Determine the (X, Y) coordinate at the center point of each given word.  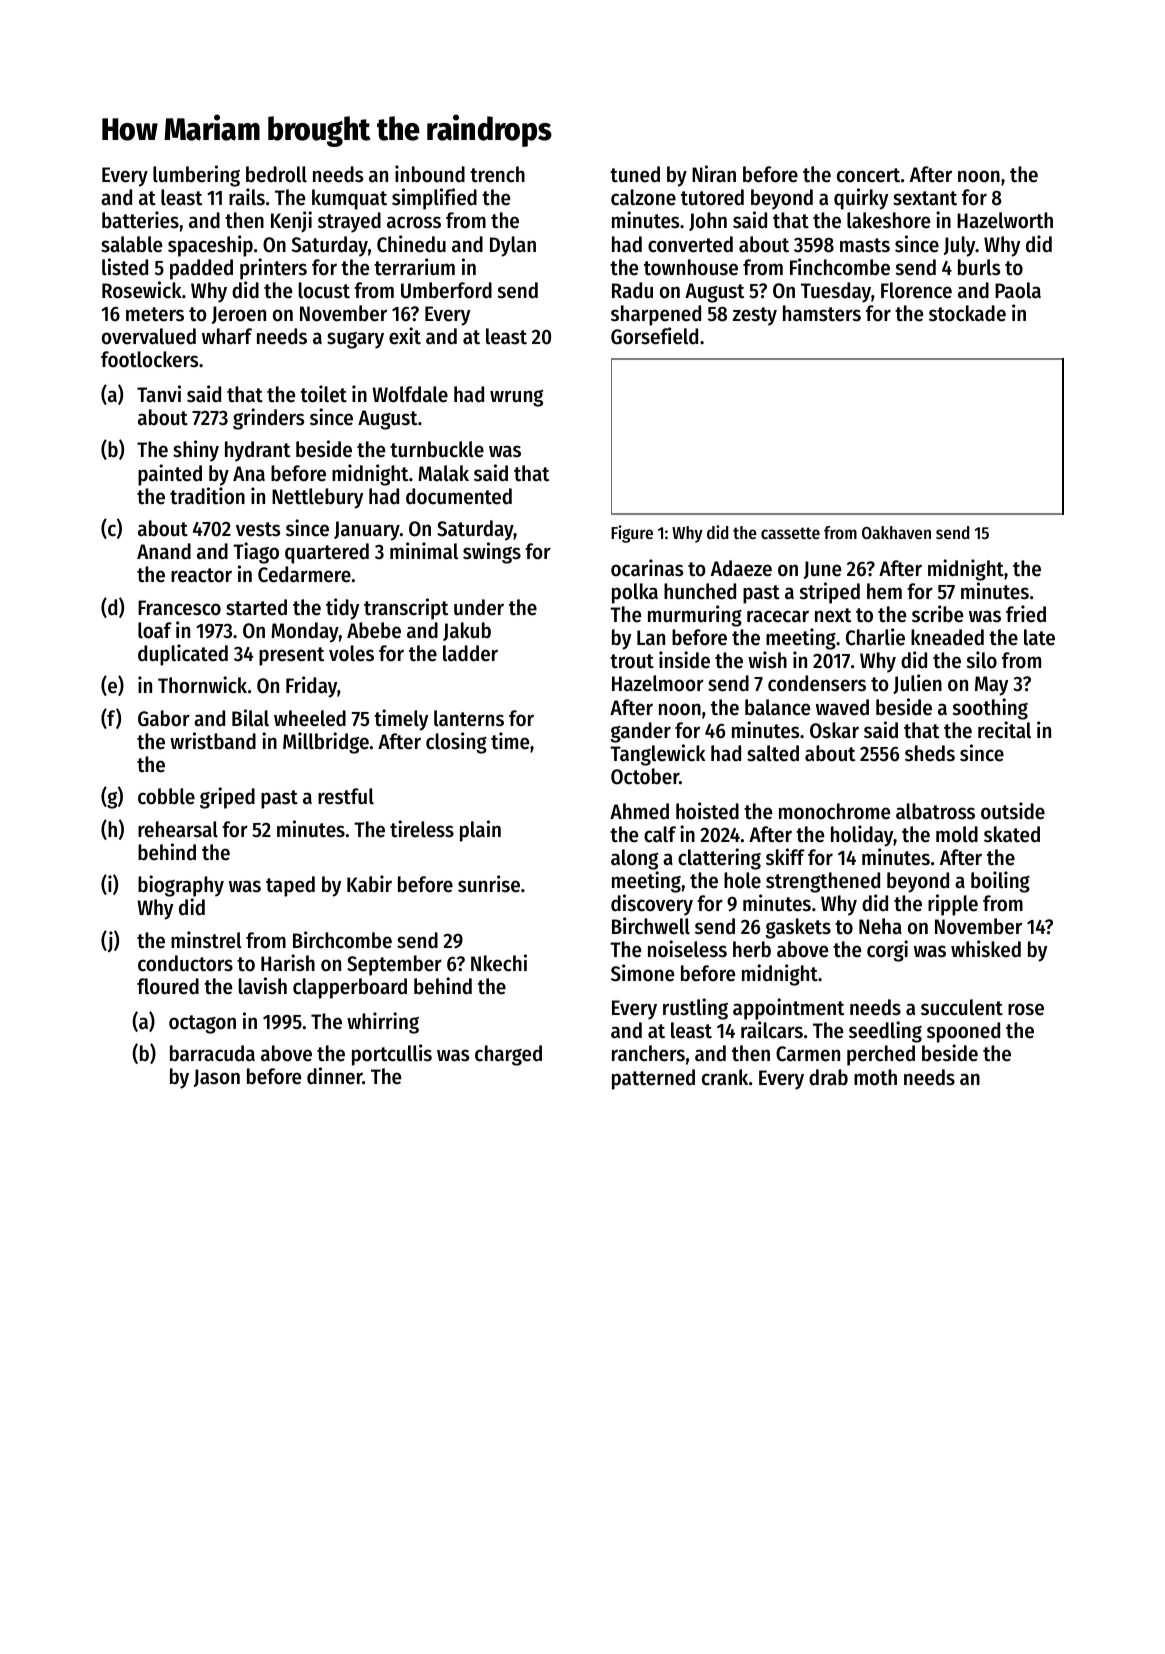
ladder (470, 653)
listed (125, 267)
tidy (342, 609)
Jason (217, 1078)
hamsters (822, 313)
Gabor (164, 718)
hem (884, 591)
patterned (653, 1079)
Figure (632, 534)
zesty (755, 316)
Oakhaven (896, 532)
